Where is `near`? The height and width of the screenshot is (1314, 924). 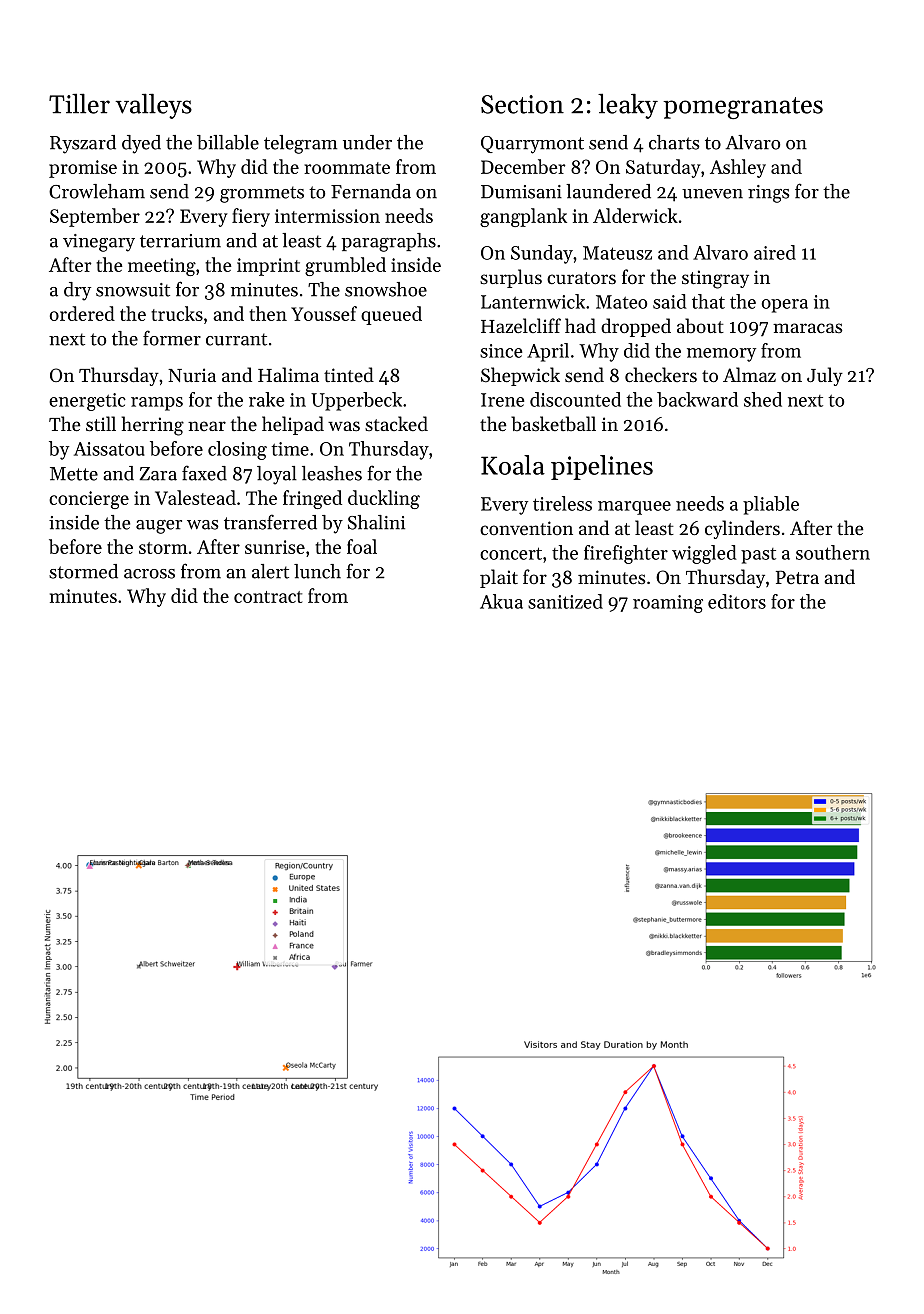
near is located at coordinates (207, 426).
